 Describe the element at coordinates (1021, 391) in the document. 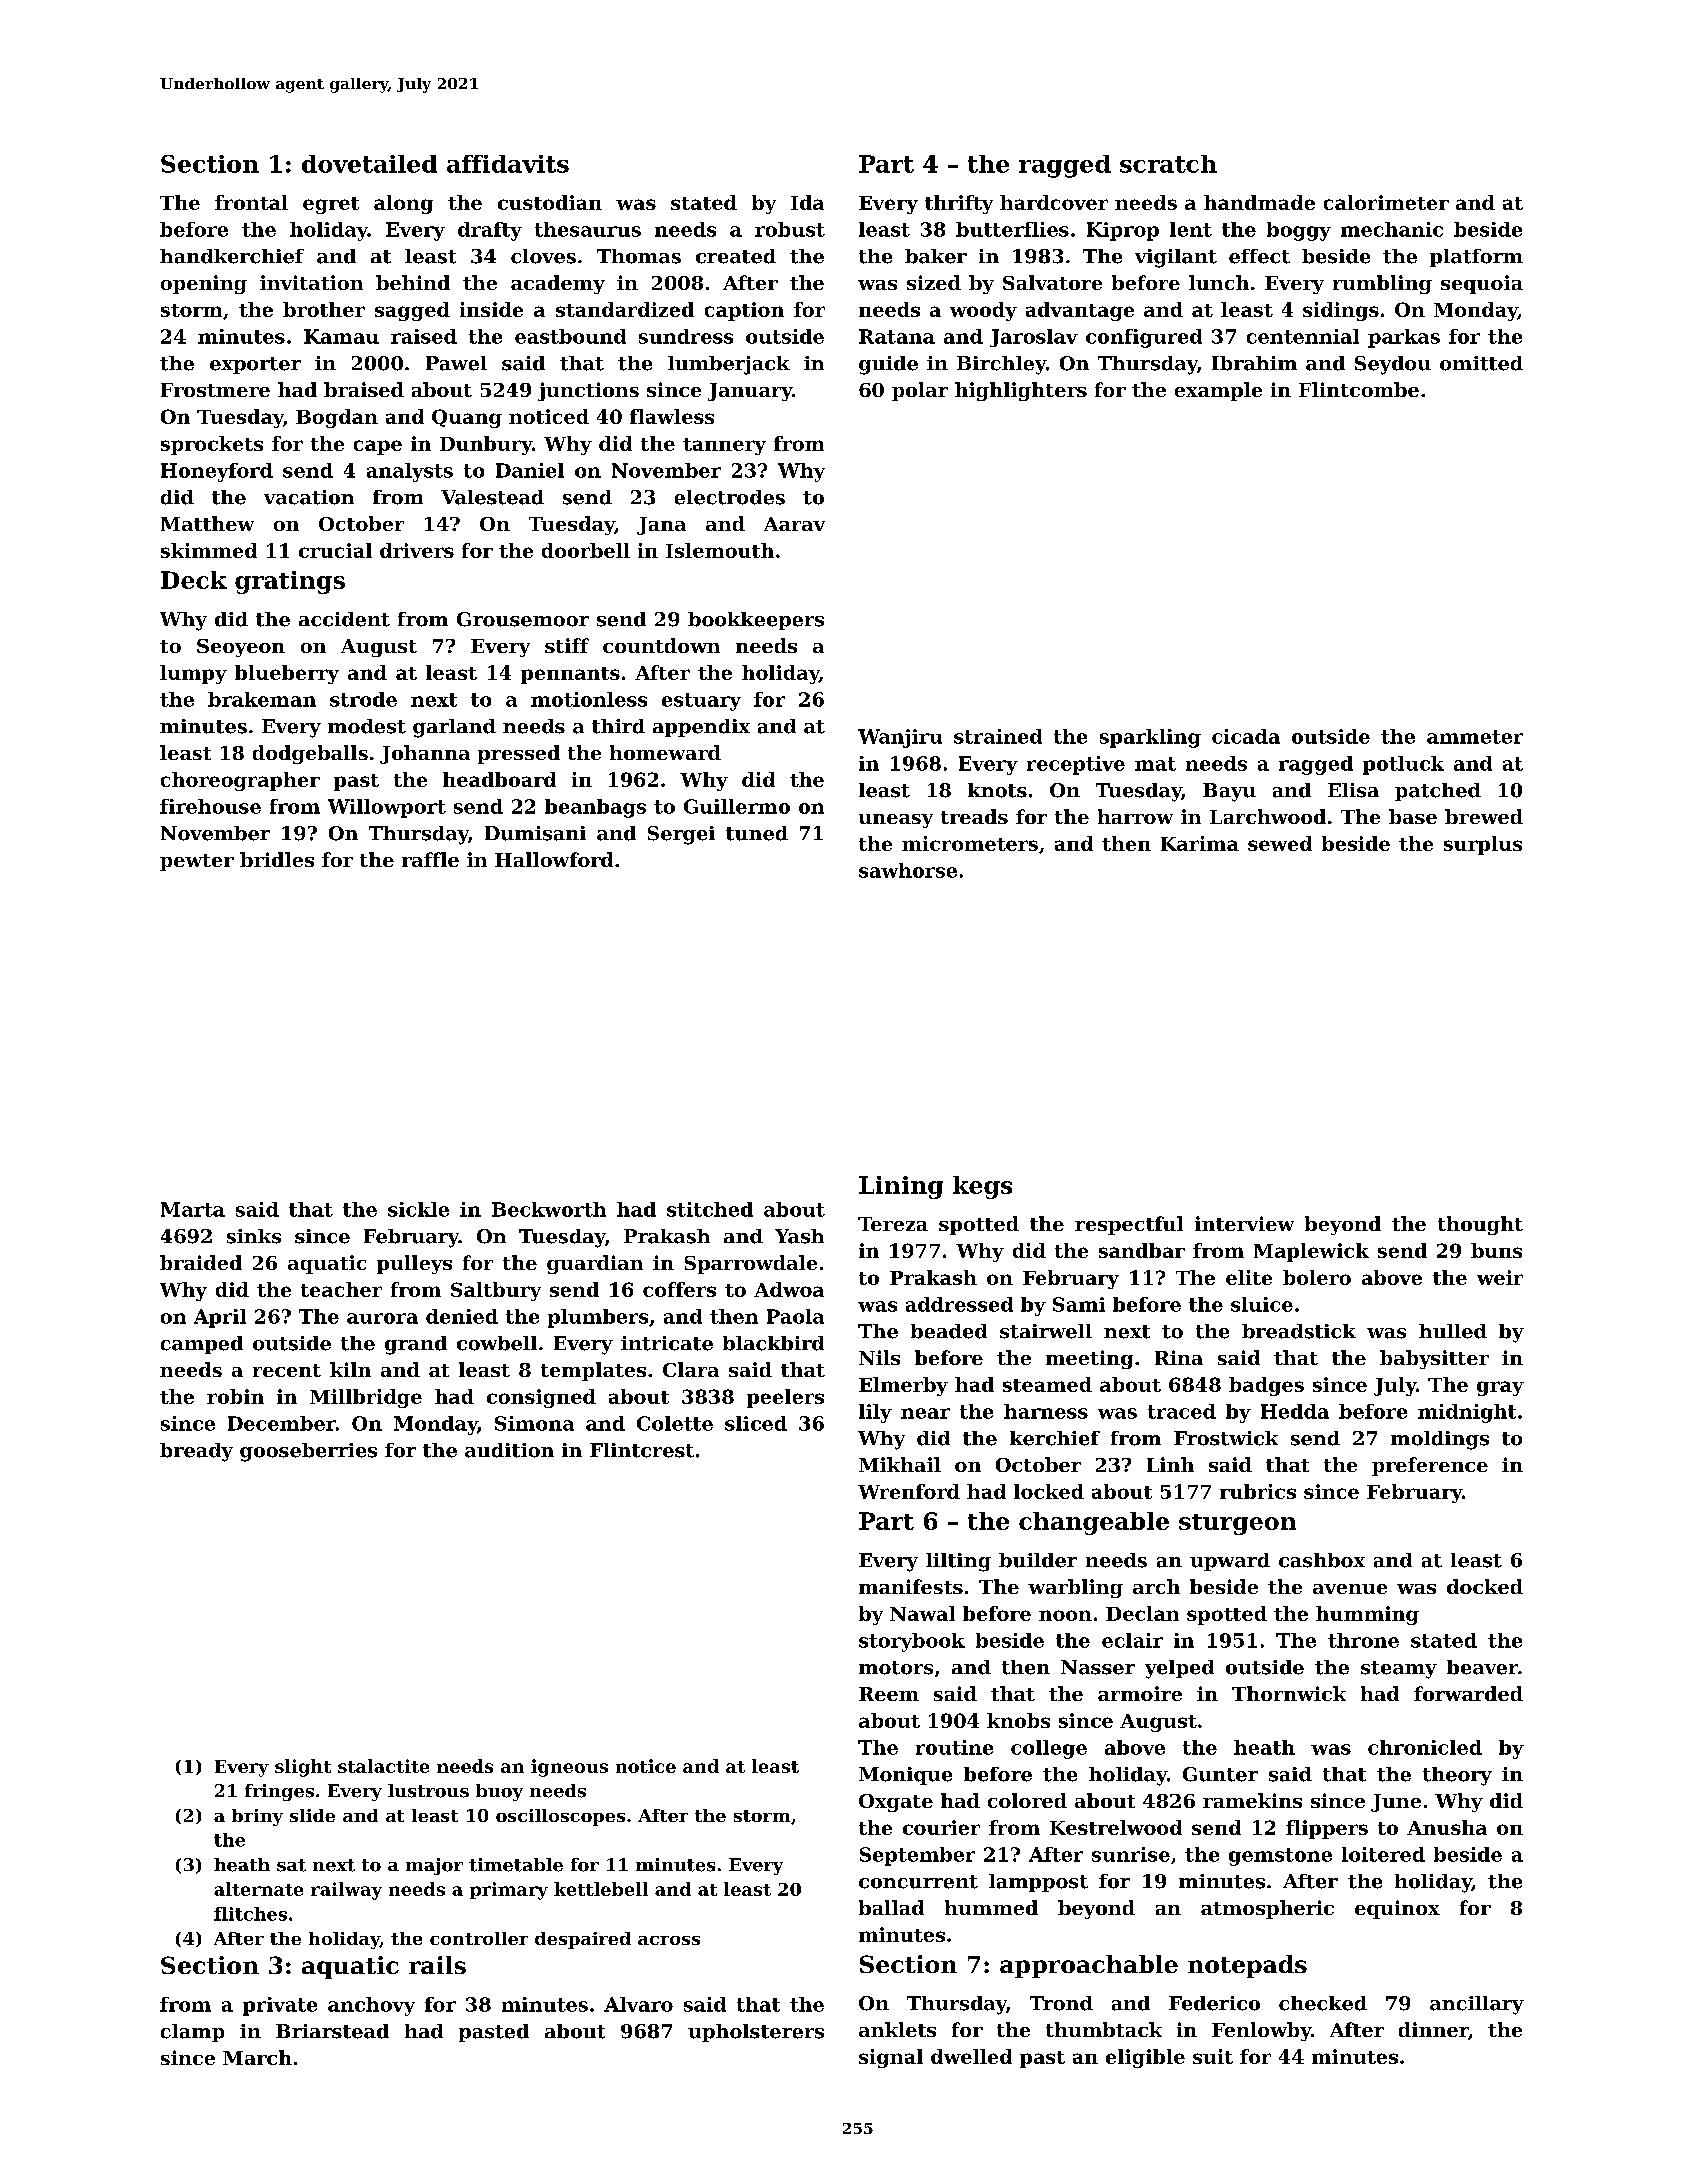

I see `highlighters` at that location.
